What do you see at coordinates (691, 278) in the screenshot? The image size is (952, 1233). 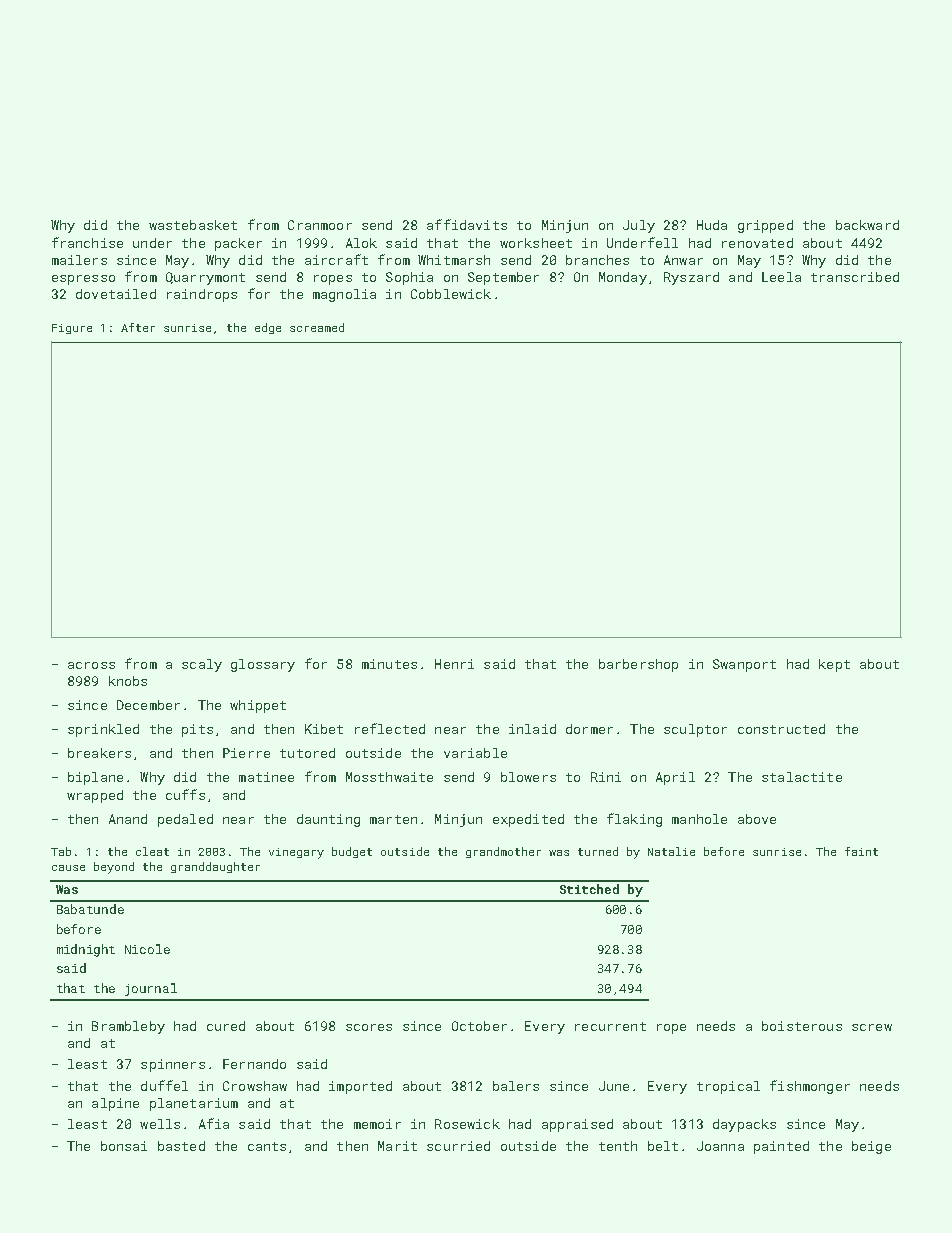 I see `Ryszard` at bounding box center [691, 278].
